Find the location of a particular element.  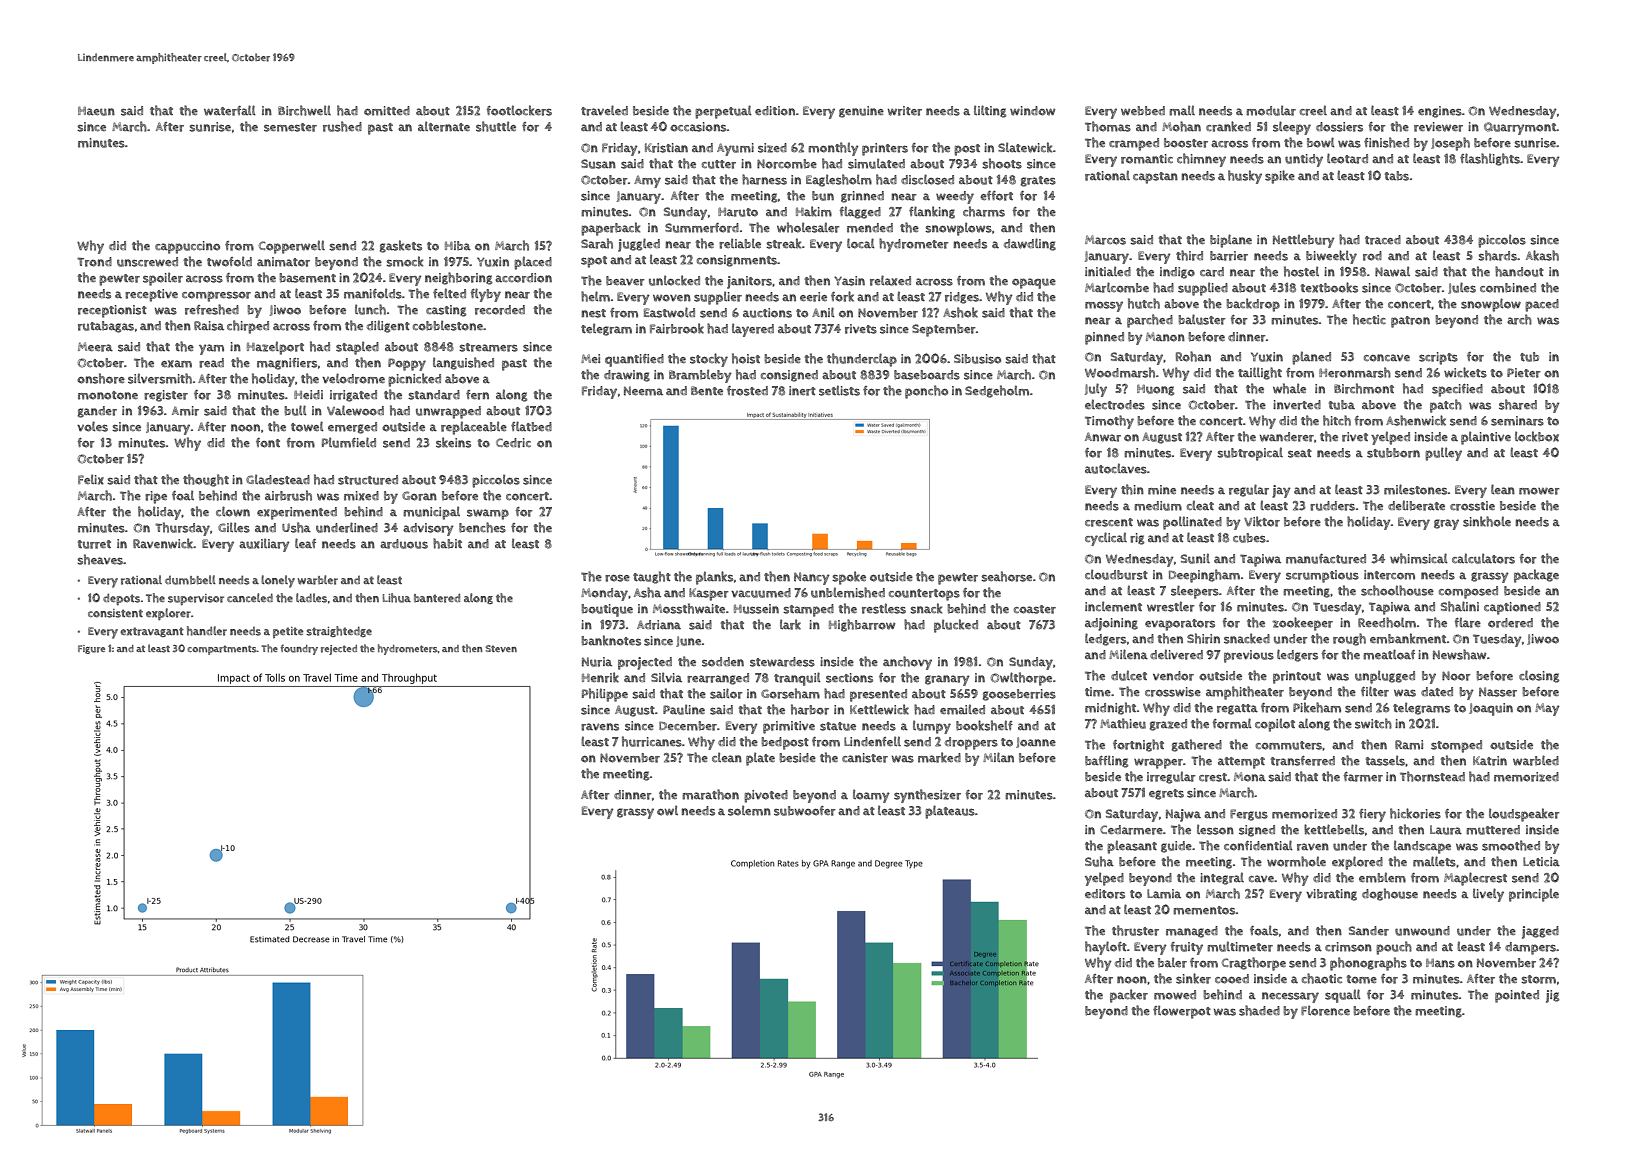

jay is located at coordinates (1281, 491).
